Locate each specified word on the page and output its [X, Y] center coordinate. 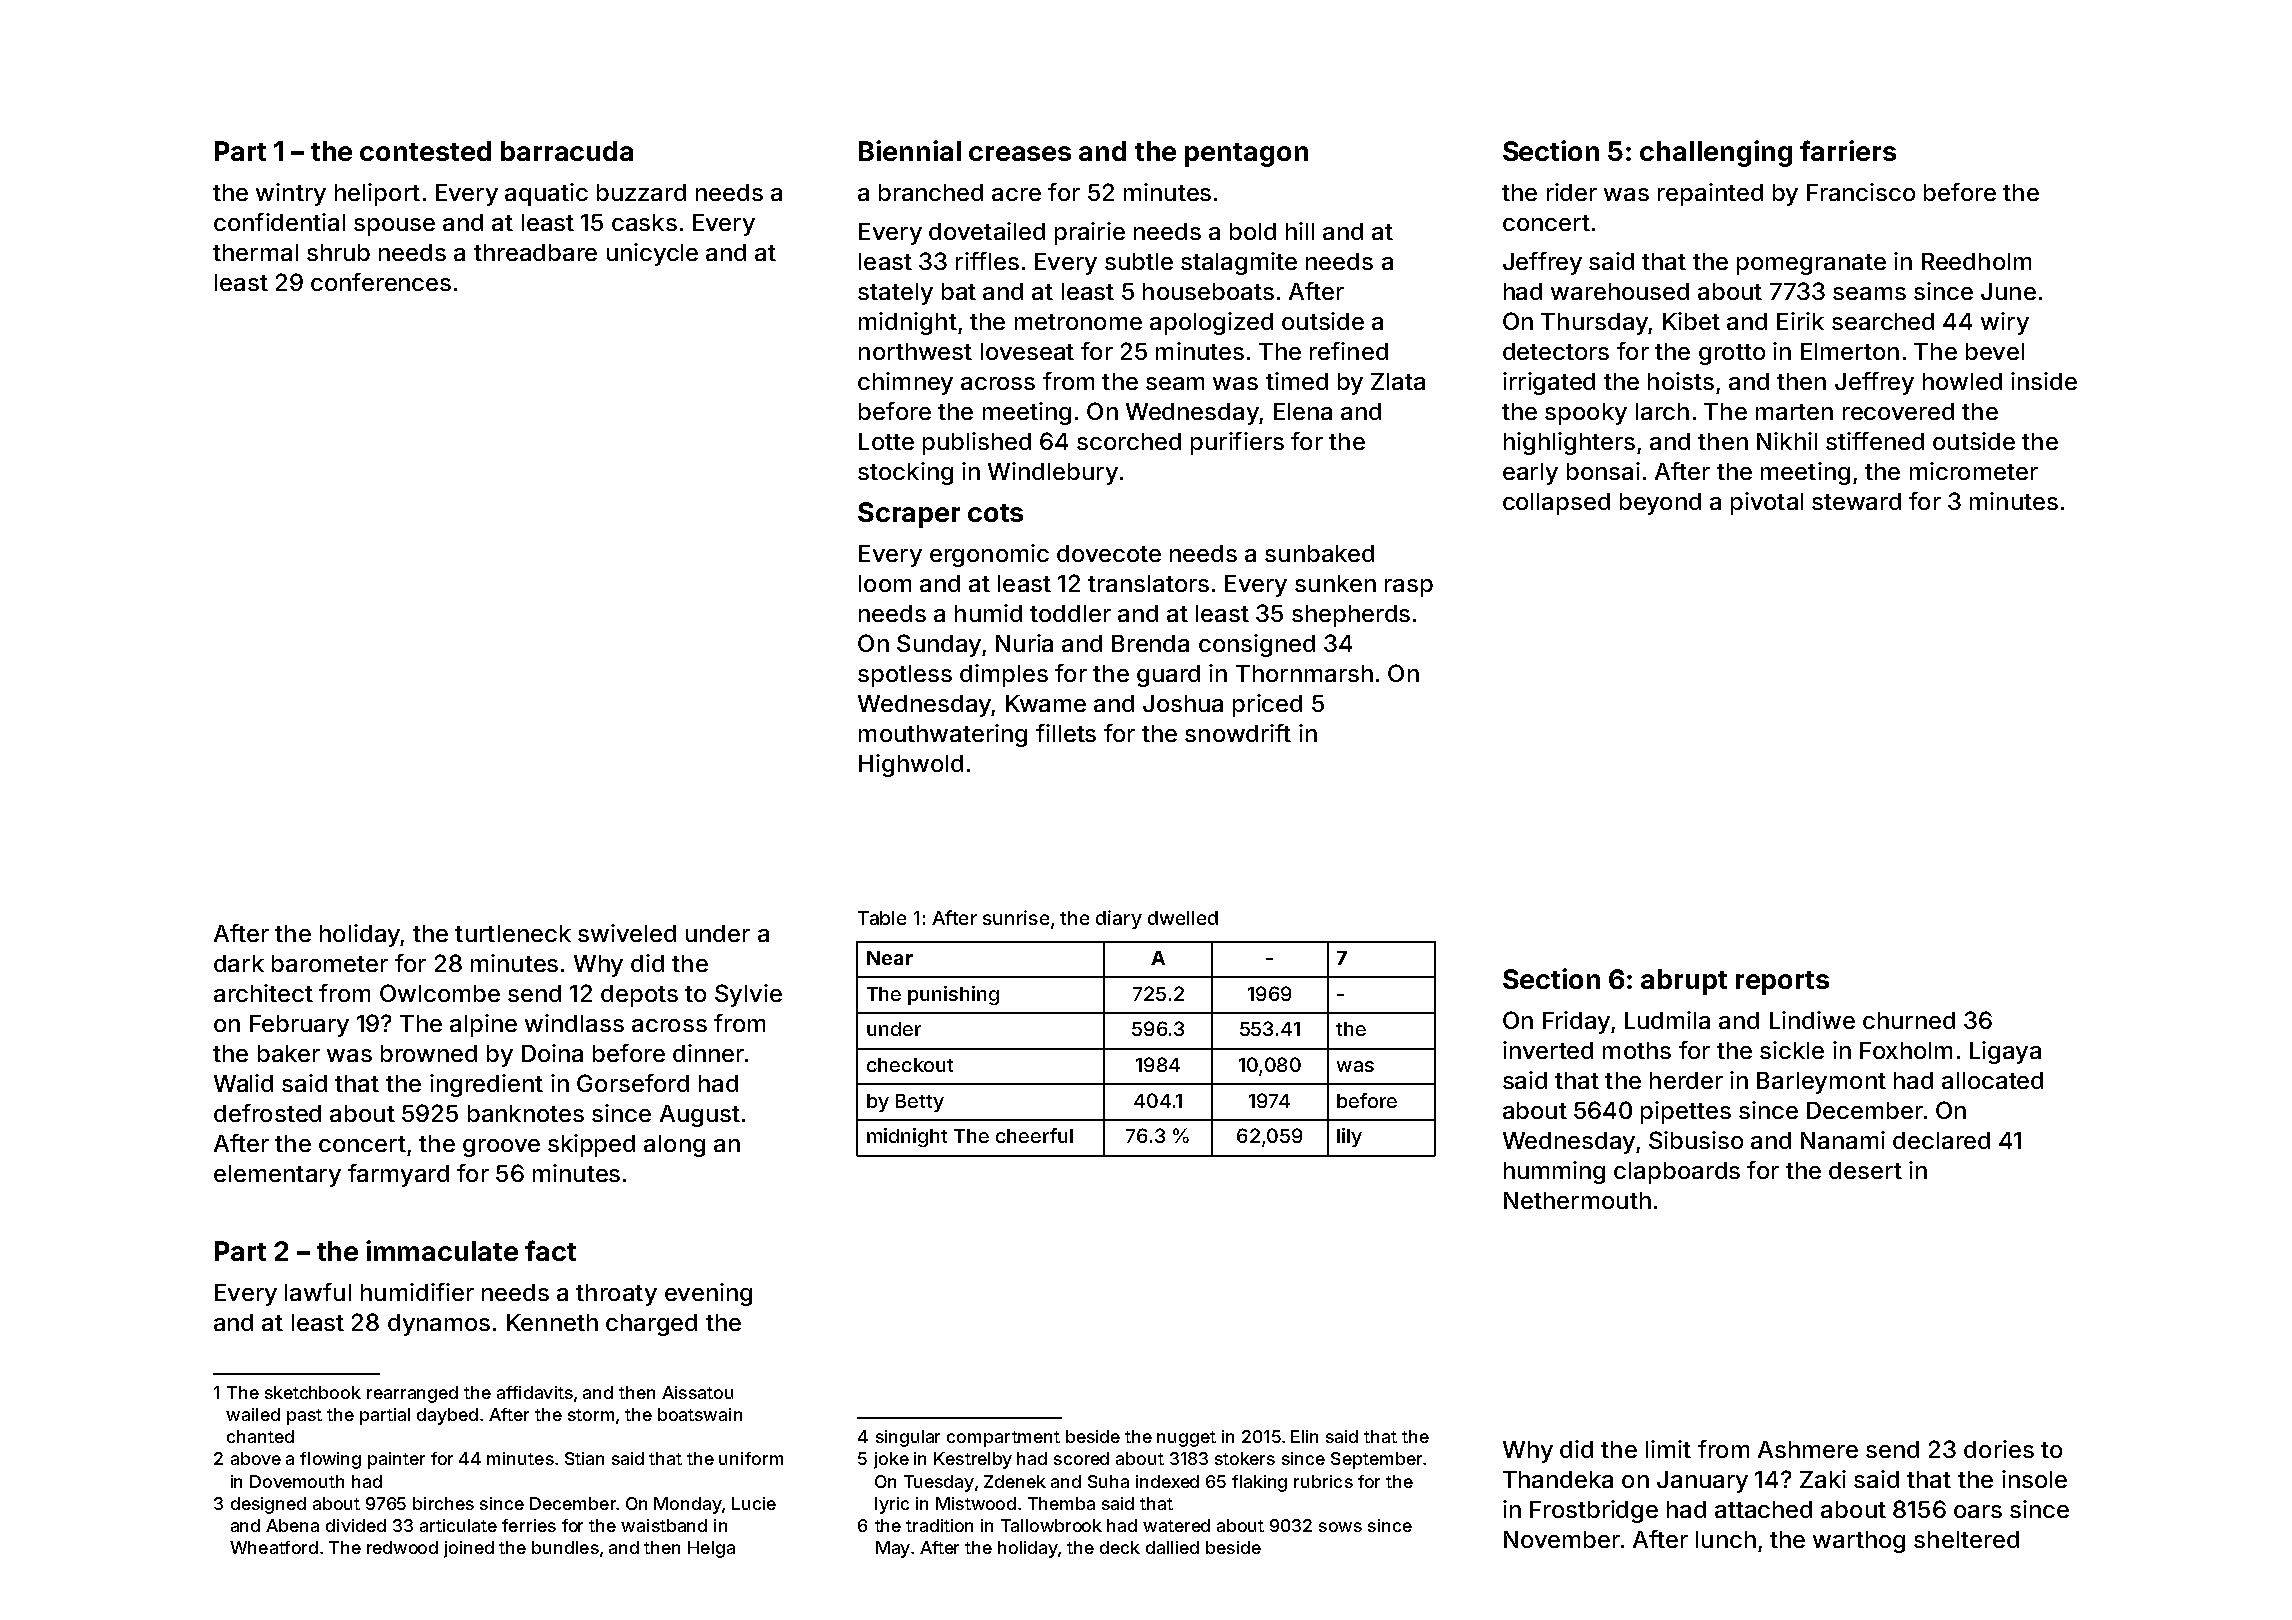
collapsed [1556, 504]
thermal [255, 252]
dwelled [1183, 918]
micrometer [1974, 471]
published [977, 443]
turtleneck [513, 933]
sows [1340, 1527]
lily [1349, 1137]
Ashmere [1808, 1449]
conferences [381, 282]
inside [2044, 381]
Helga [711, 1549]
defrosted [267, 1113]
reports [1782, 983]
